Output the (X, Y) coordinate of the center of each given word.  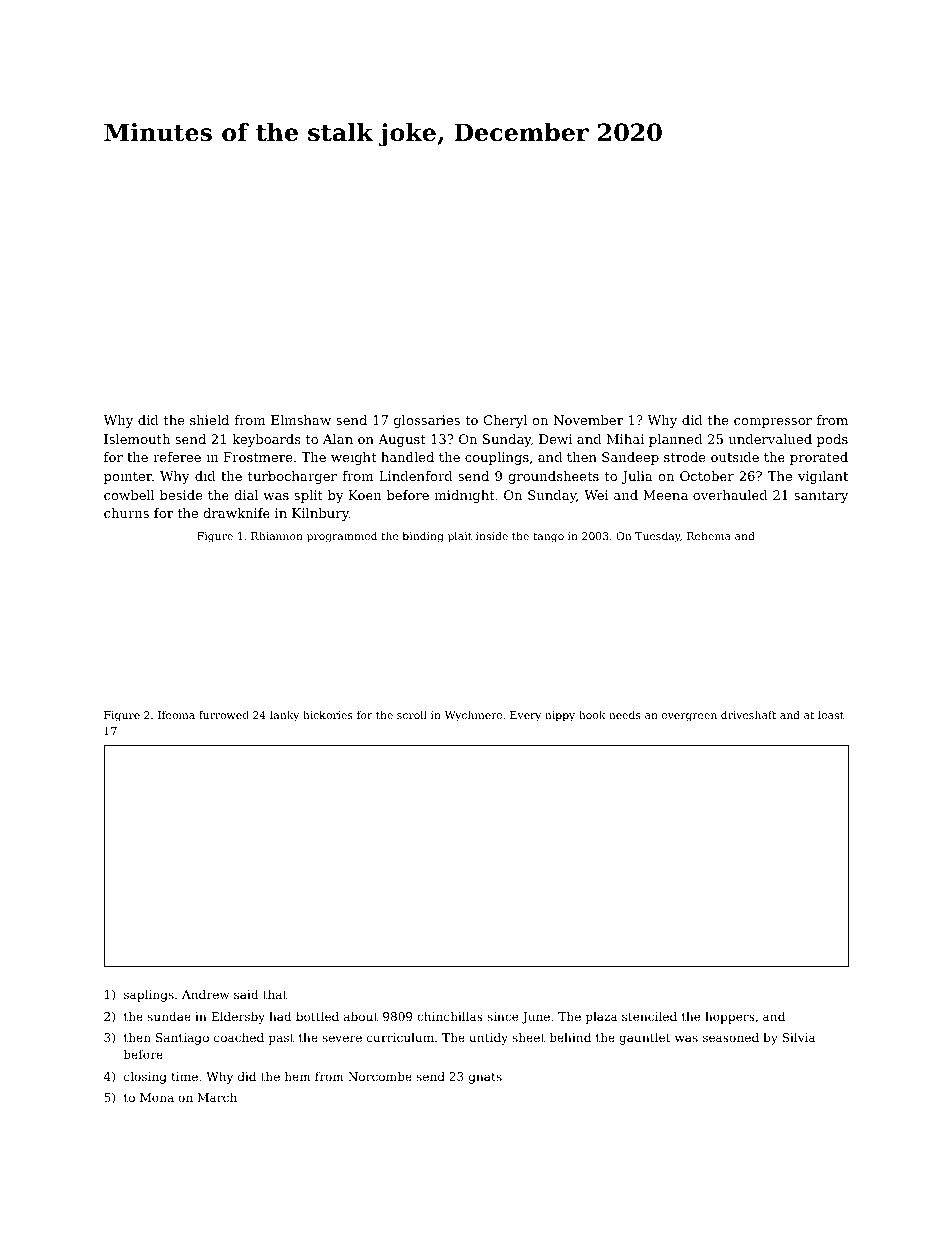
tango (548, 537)
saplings (149, 995)
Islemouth (137, 439)
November (588, 420)
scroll (412, 714)
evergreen (689, 717)
